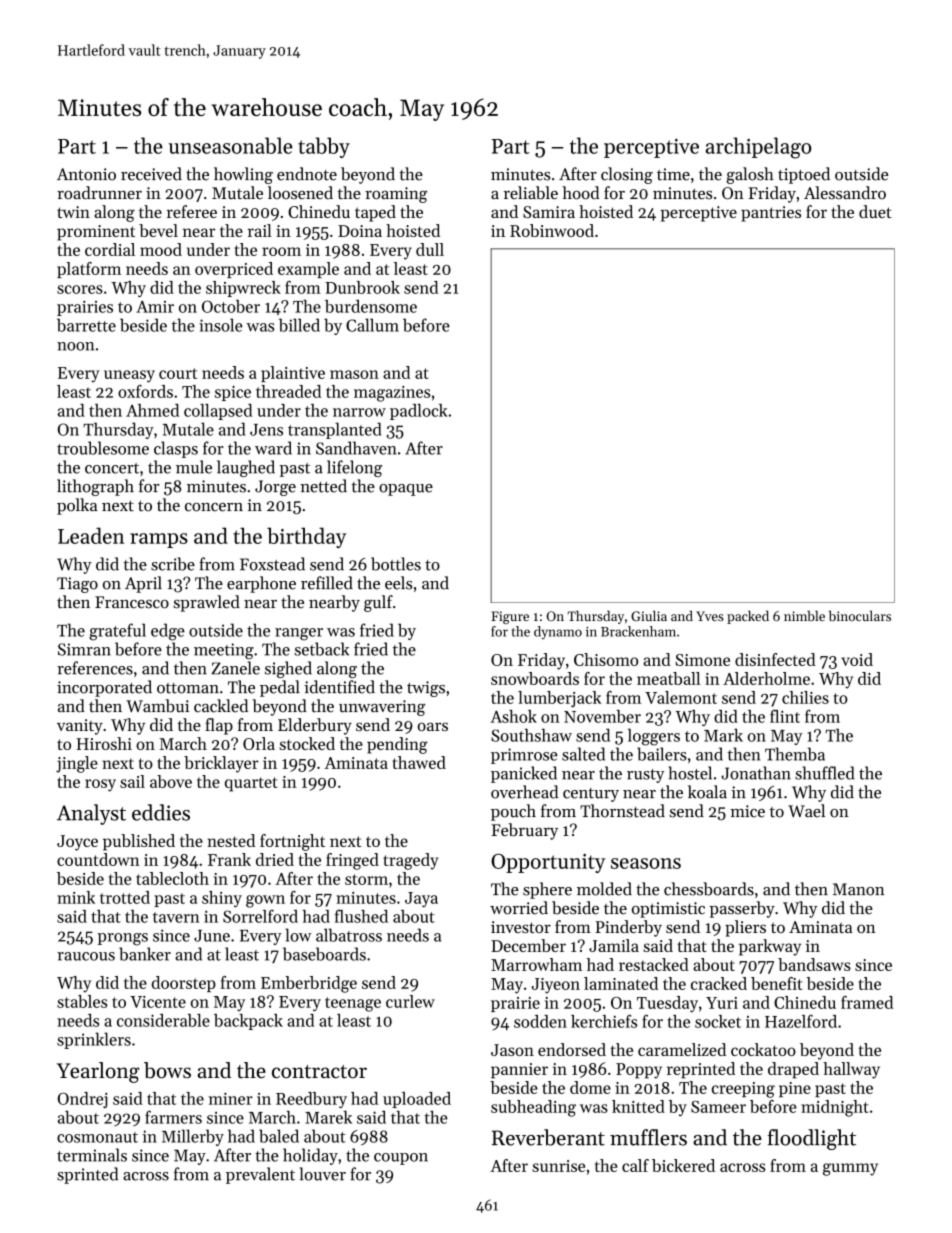 Image resolution: width=952 pixels, height=1233 pixels. Describe the element at coordinates (559, 699) in the document. I see `lumberjack` at that location.
